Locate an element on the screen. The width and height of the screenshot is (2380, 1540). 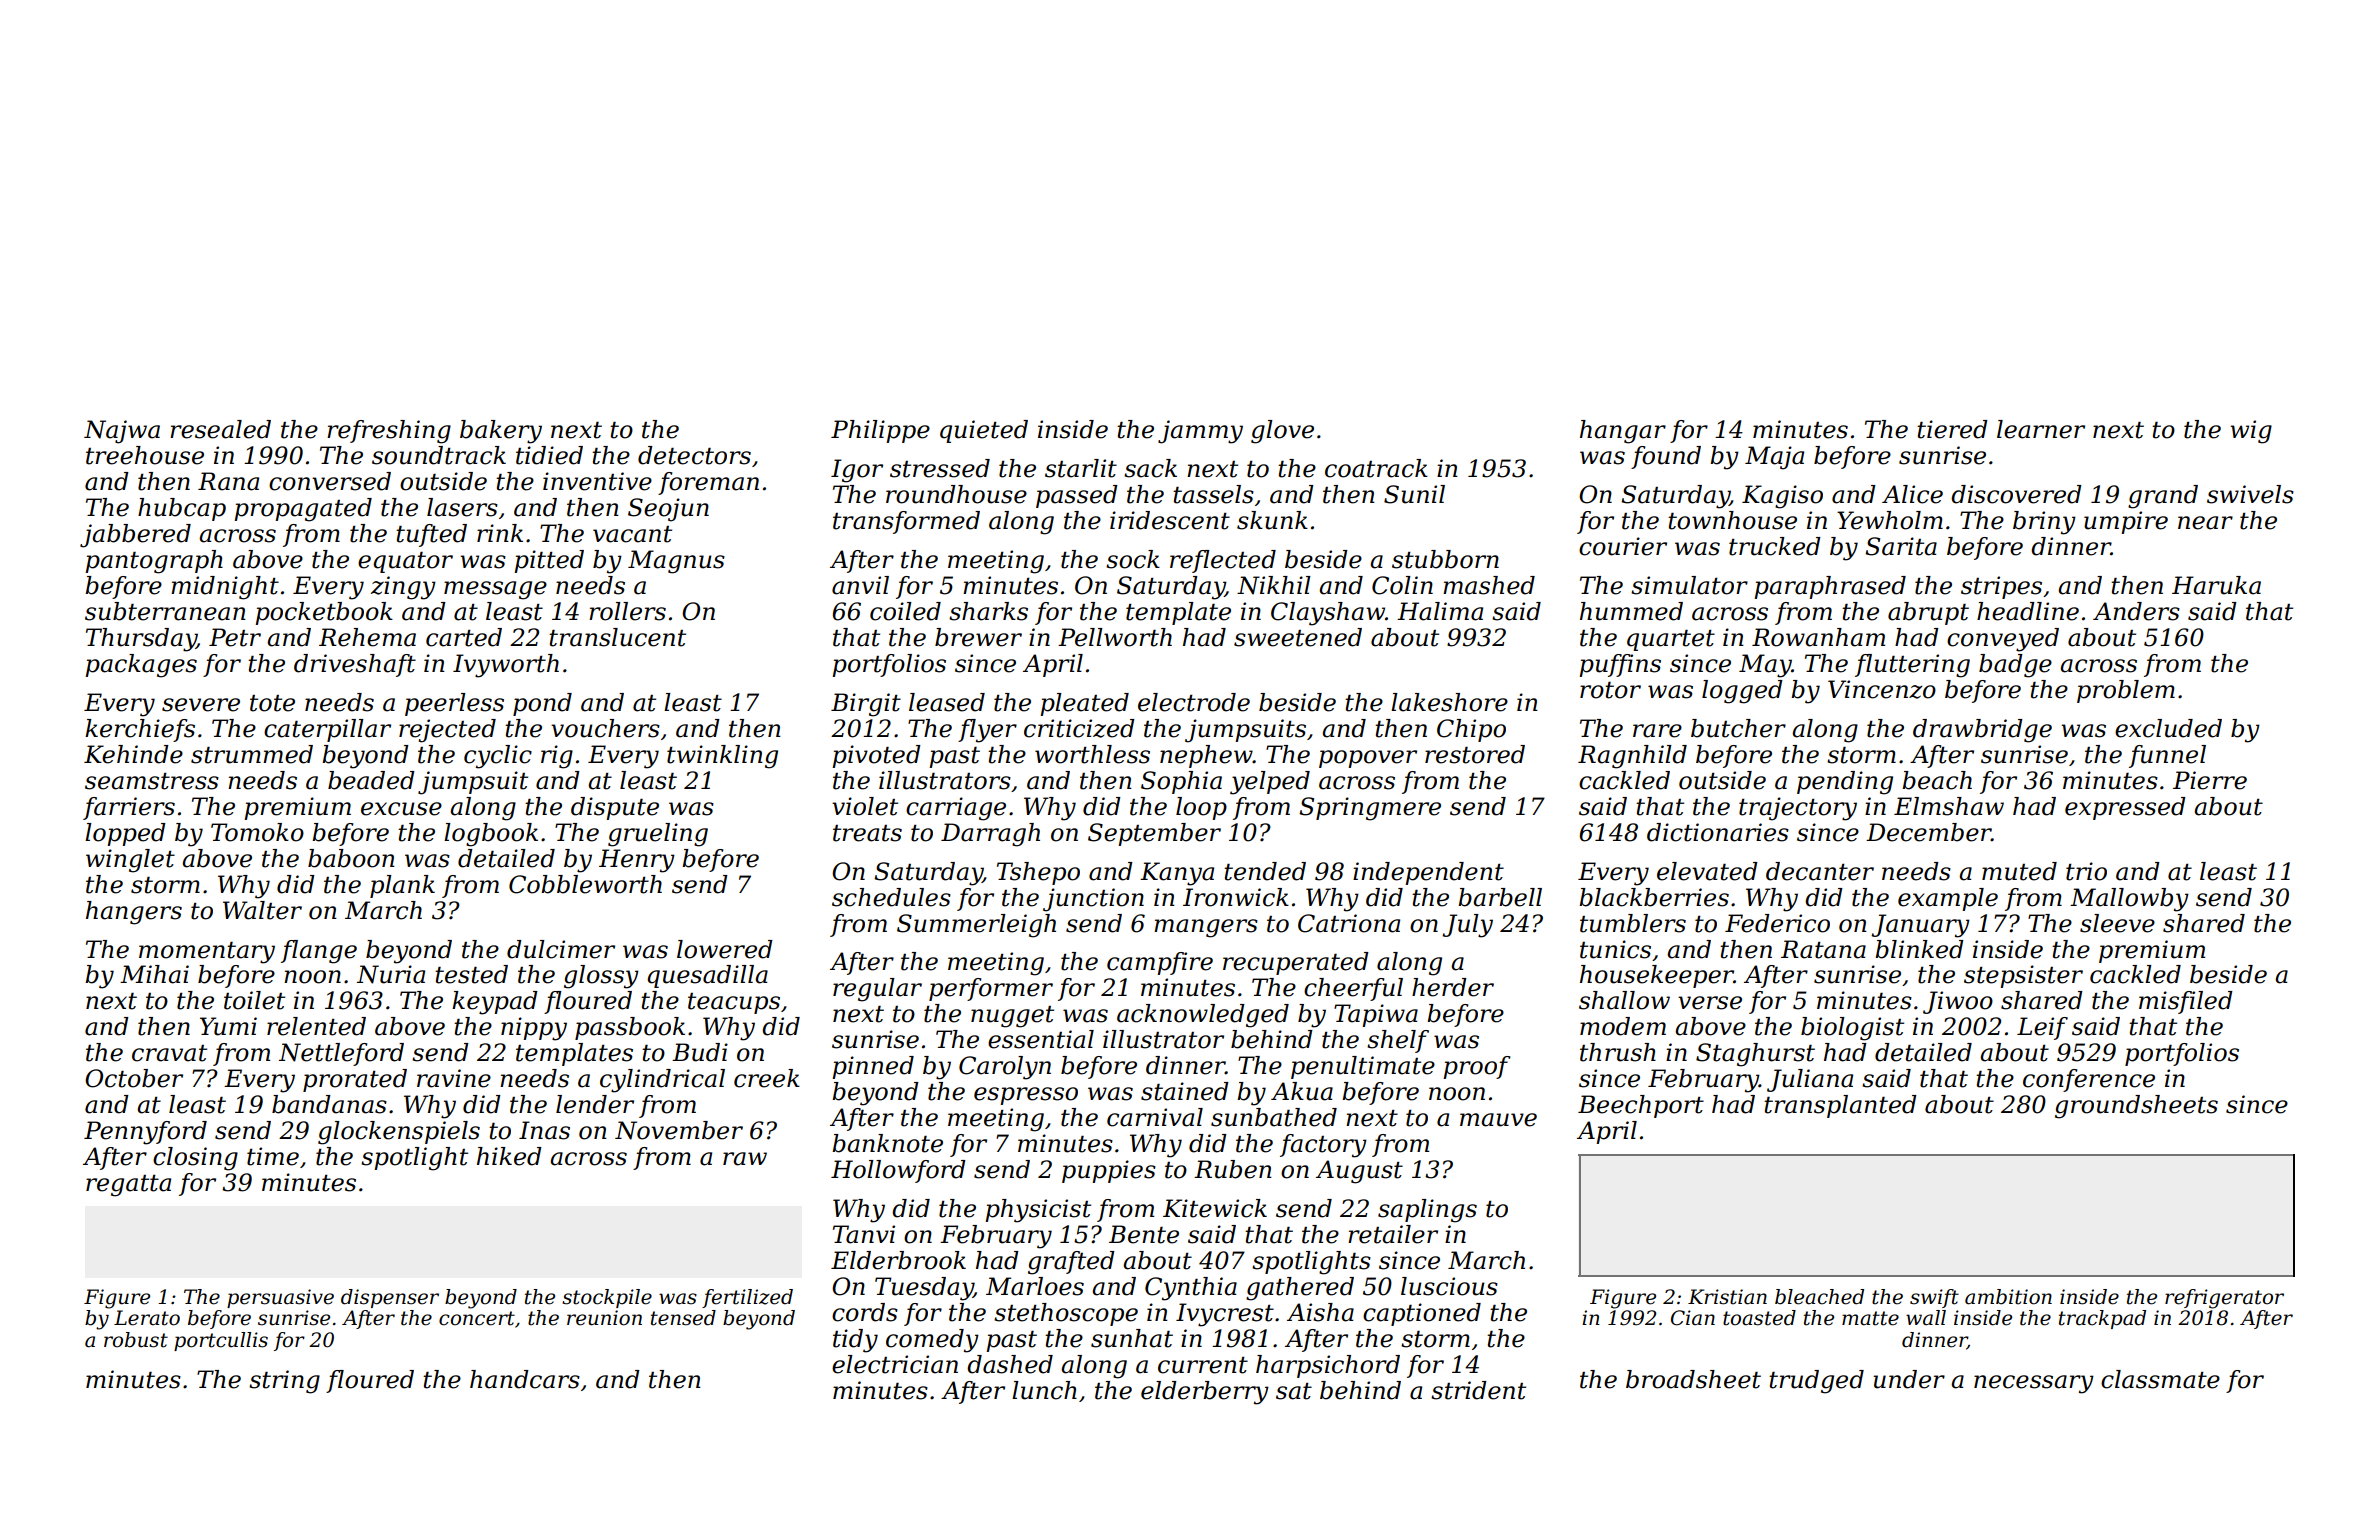
midnight is located at coordinates (225, 588).
